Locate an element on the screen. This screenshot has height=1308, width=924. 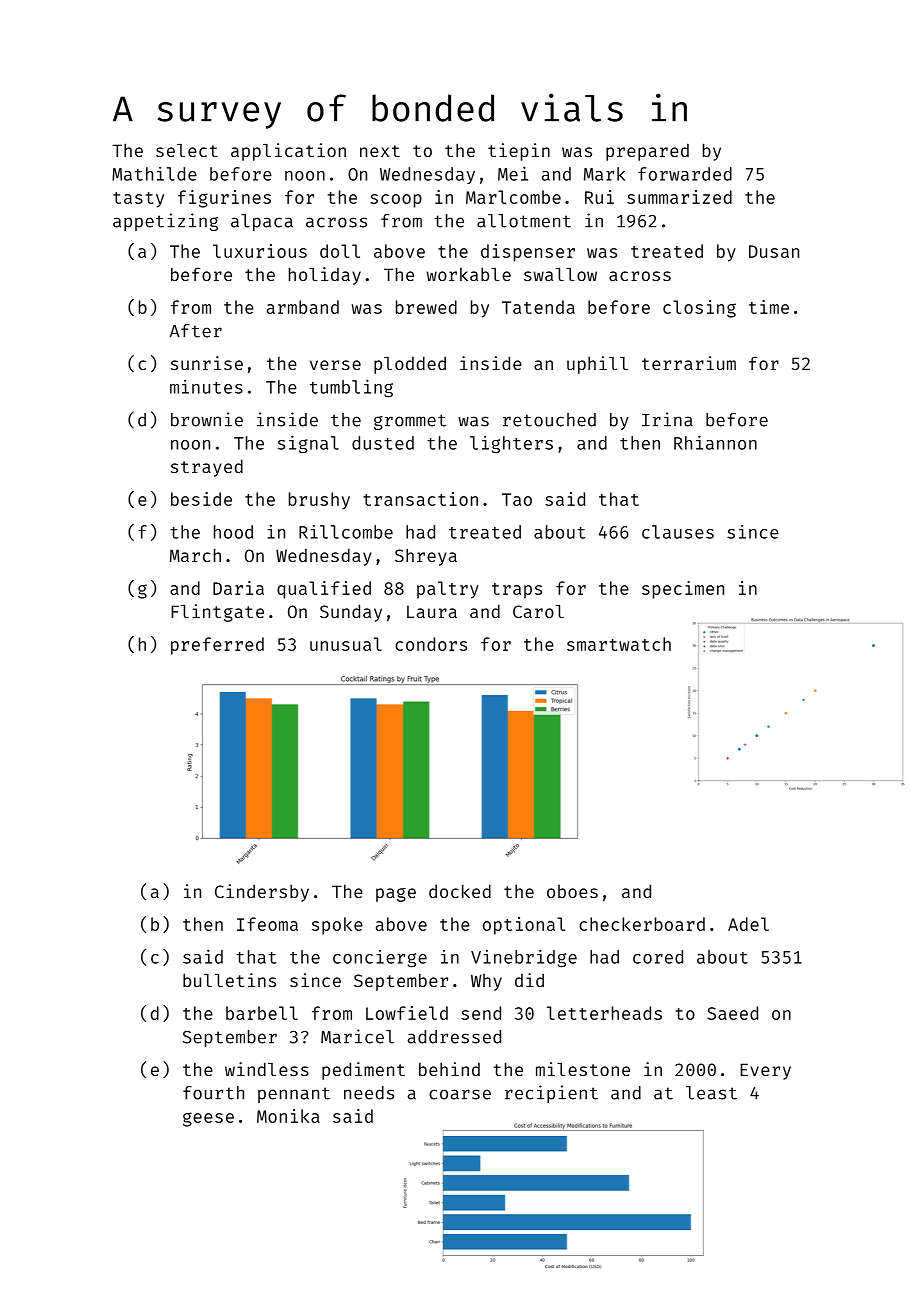
prepared is located at coordinates (647, 152).
